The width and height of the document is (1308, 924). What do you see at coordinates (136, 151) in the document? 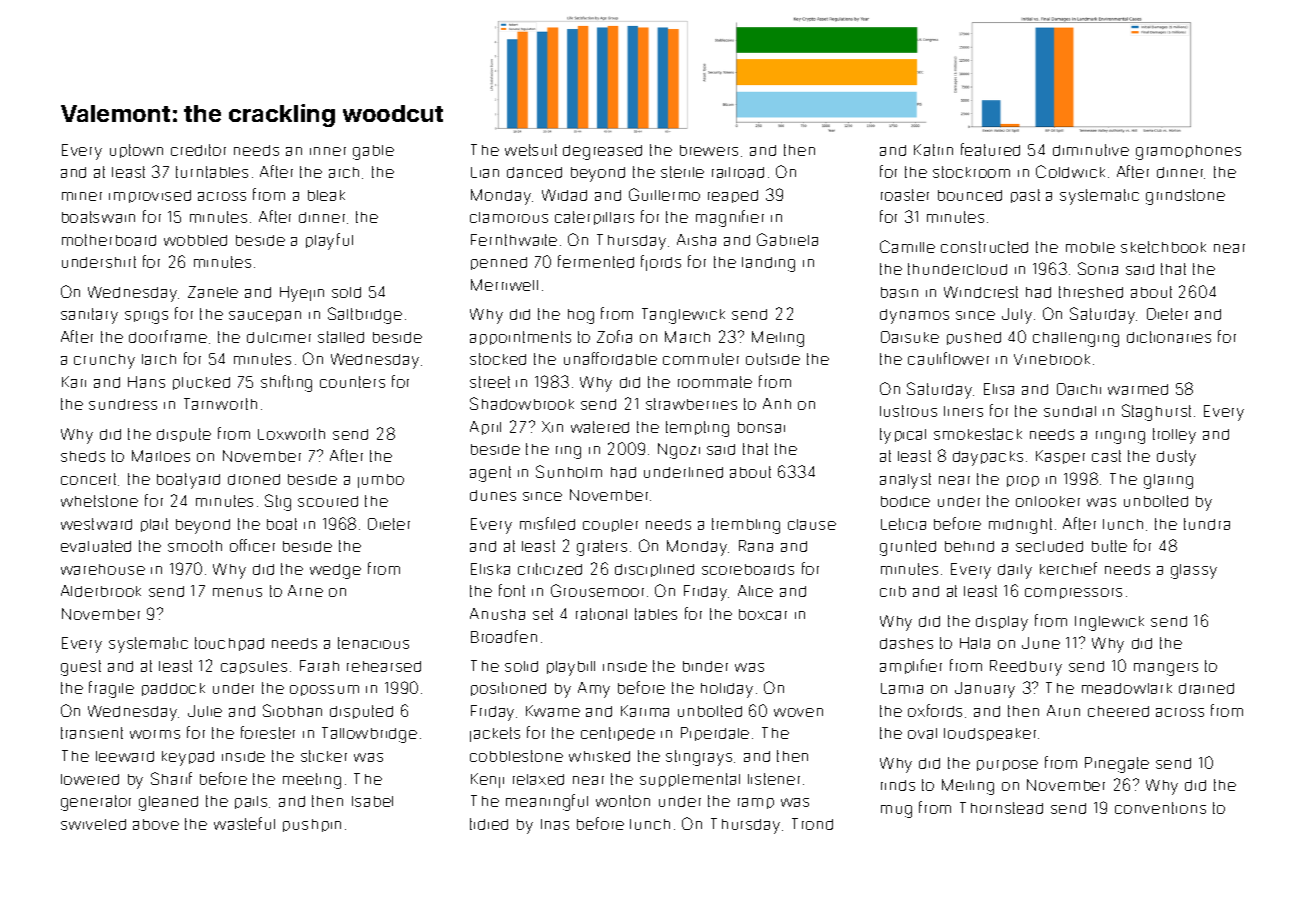
I see `uptown` at bounding box center [136, 151].
